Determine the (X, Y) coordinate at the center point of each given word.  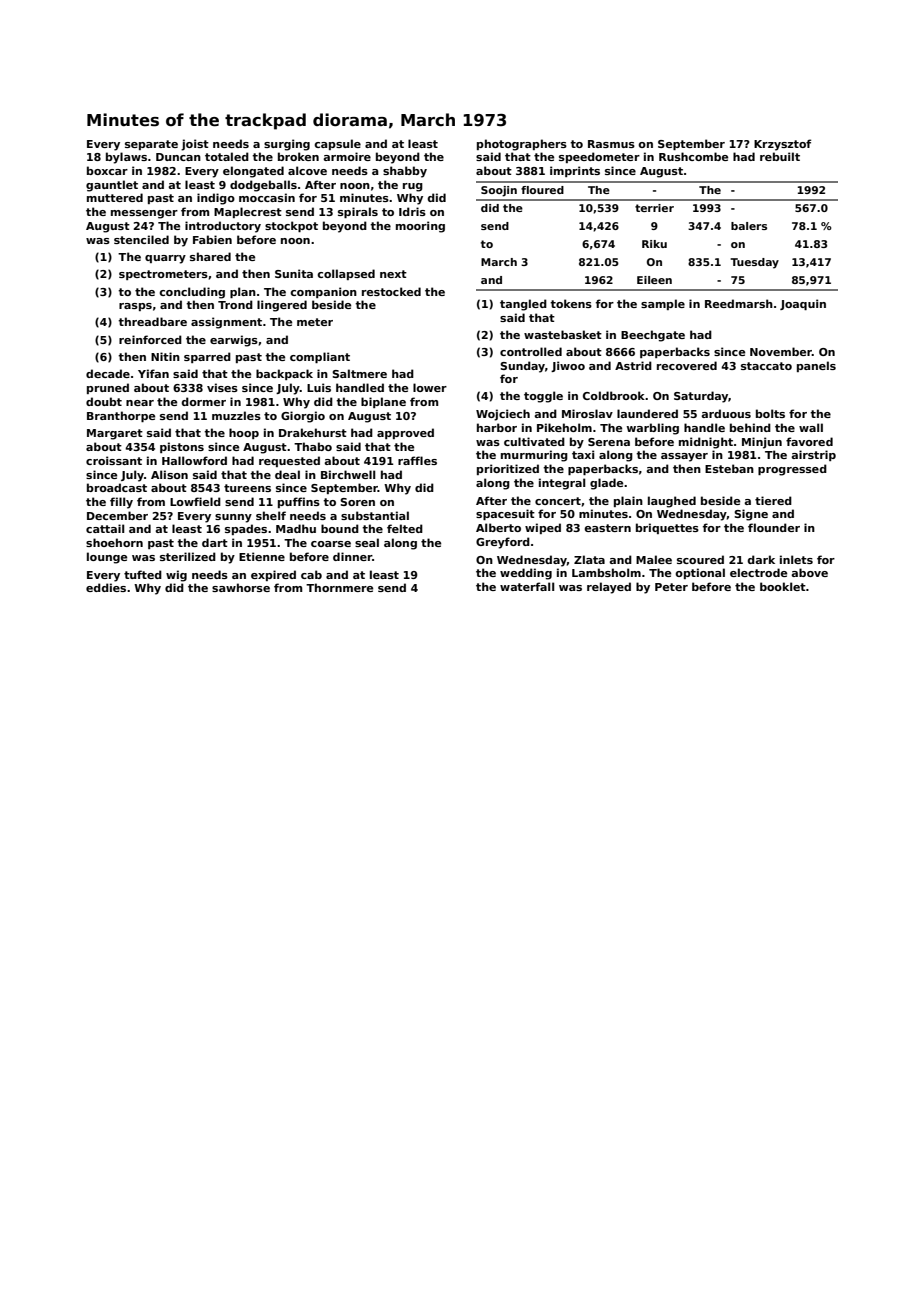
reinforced (150, 339)
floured (542, 190)
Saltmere (359, 373)
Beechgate (653, 336)
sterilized (188, 556)
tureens (247, 488)
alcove (307, 170)
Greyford (503, 543)
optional (700, 573)
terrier (654, 208)
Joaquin (803, 304)
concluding (192, 293)
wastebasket (563, 334)
